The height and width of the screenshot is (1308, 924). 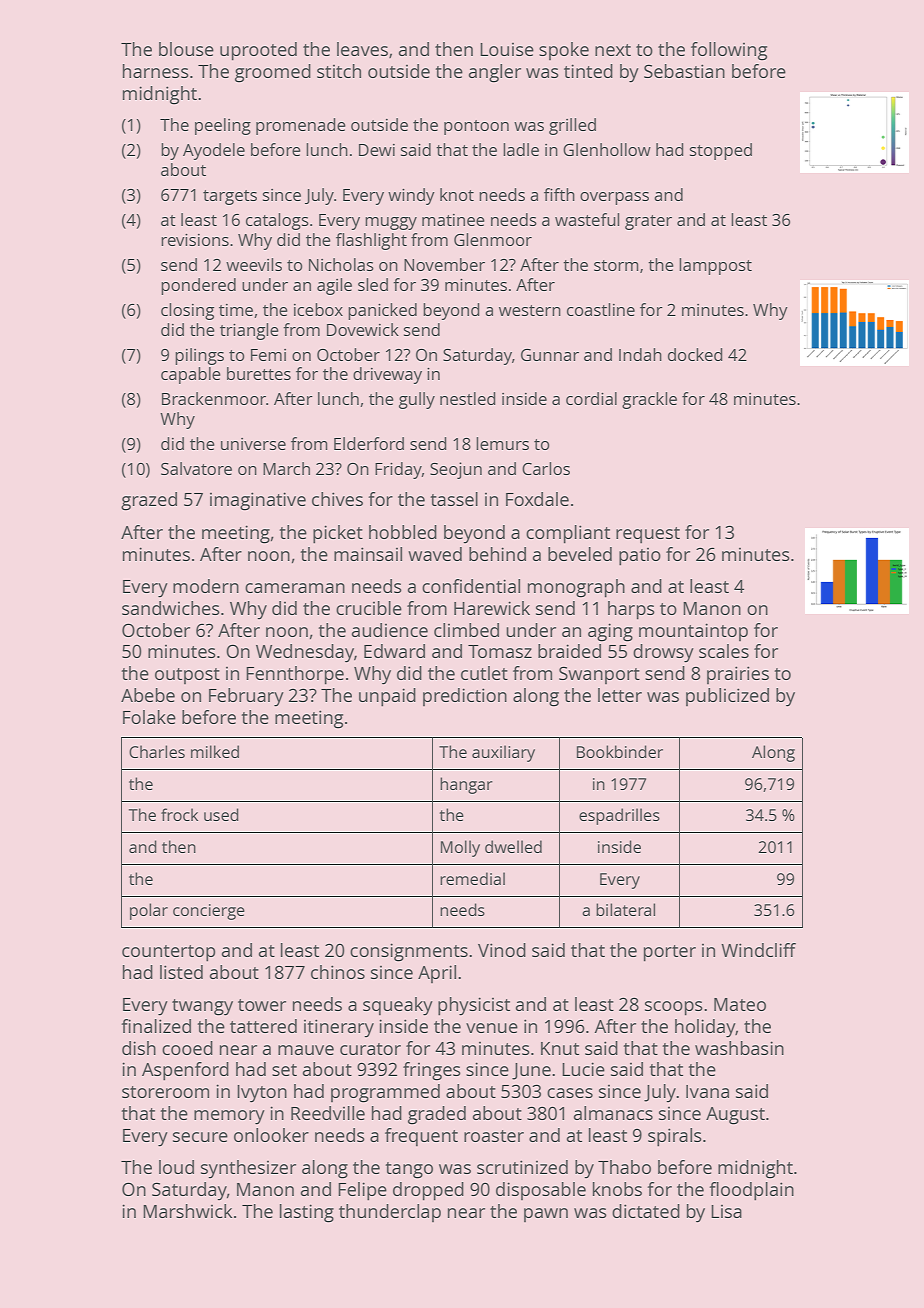 What do you see at coordinates (729, 51) in the screenshot?
I see `following` at bounding box center [729, 51].
